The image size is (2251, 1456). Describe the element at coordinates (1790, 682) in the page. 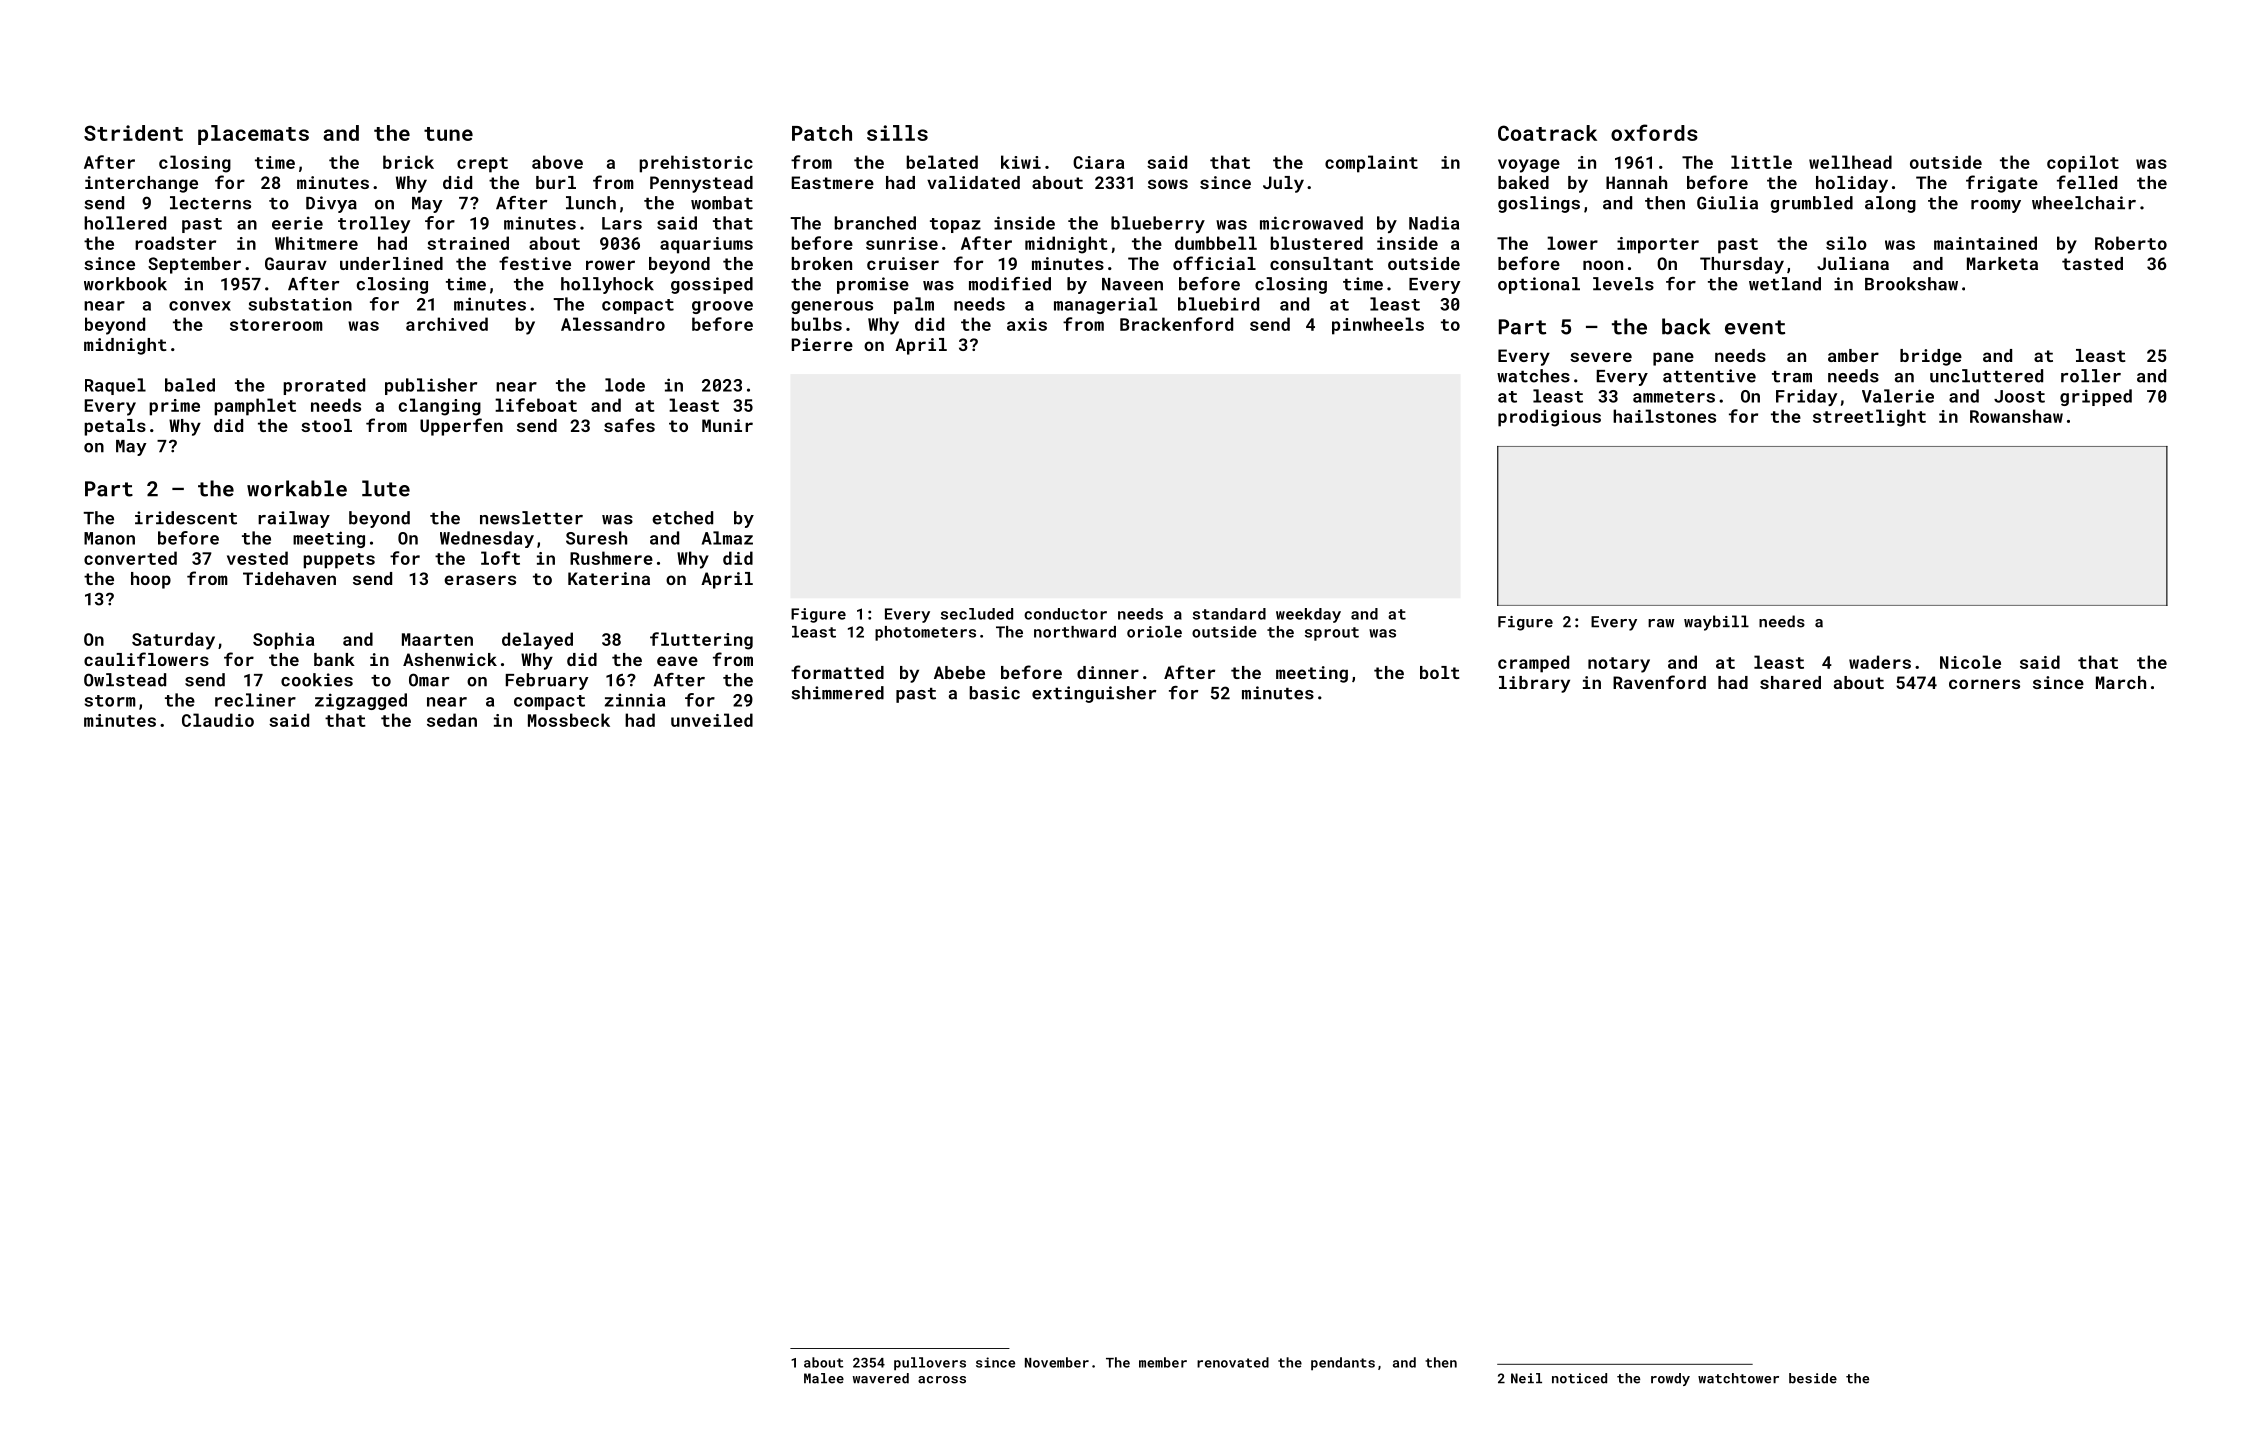

I see `shared` at that location.
